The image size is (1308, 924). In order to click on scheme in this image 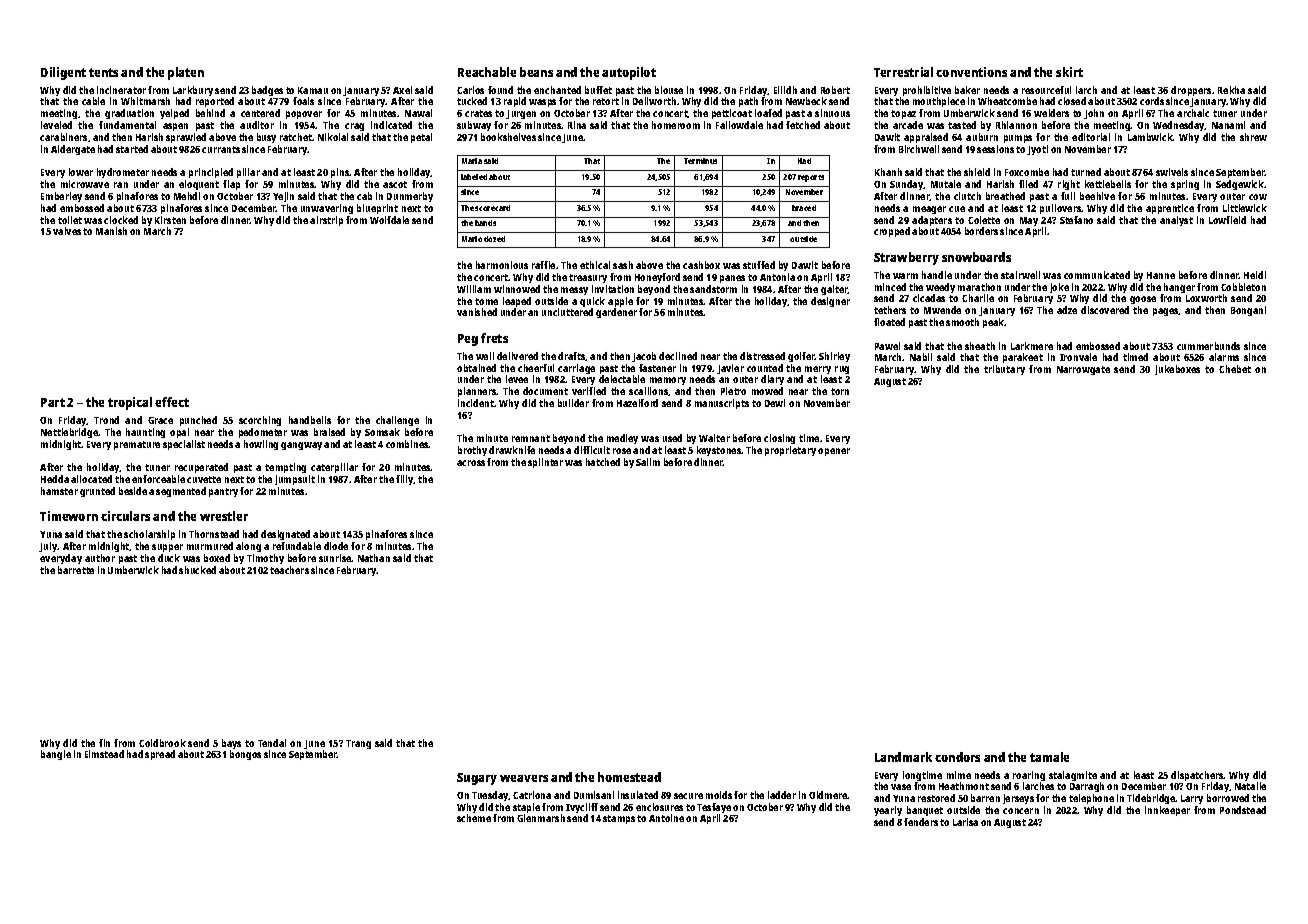, I will do `click(474, 818)`.
